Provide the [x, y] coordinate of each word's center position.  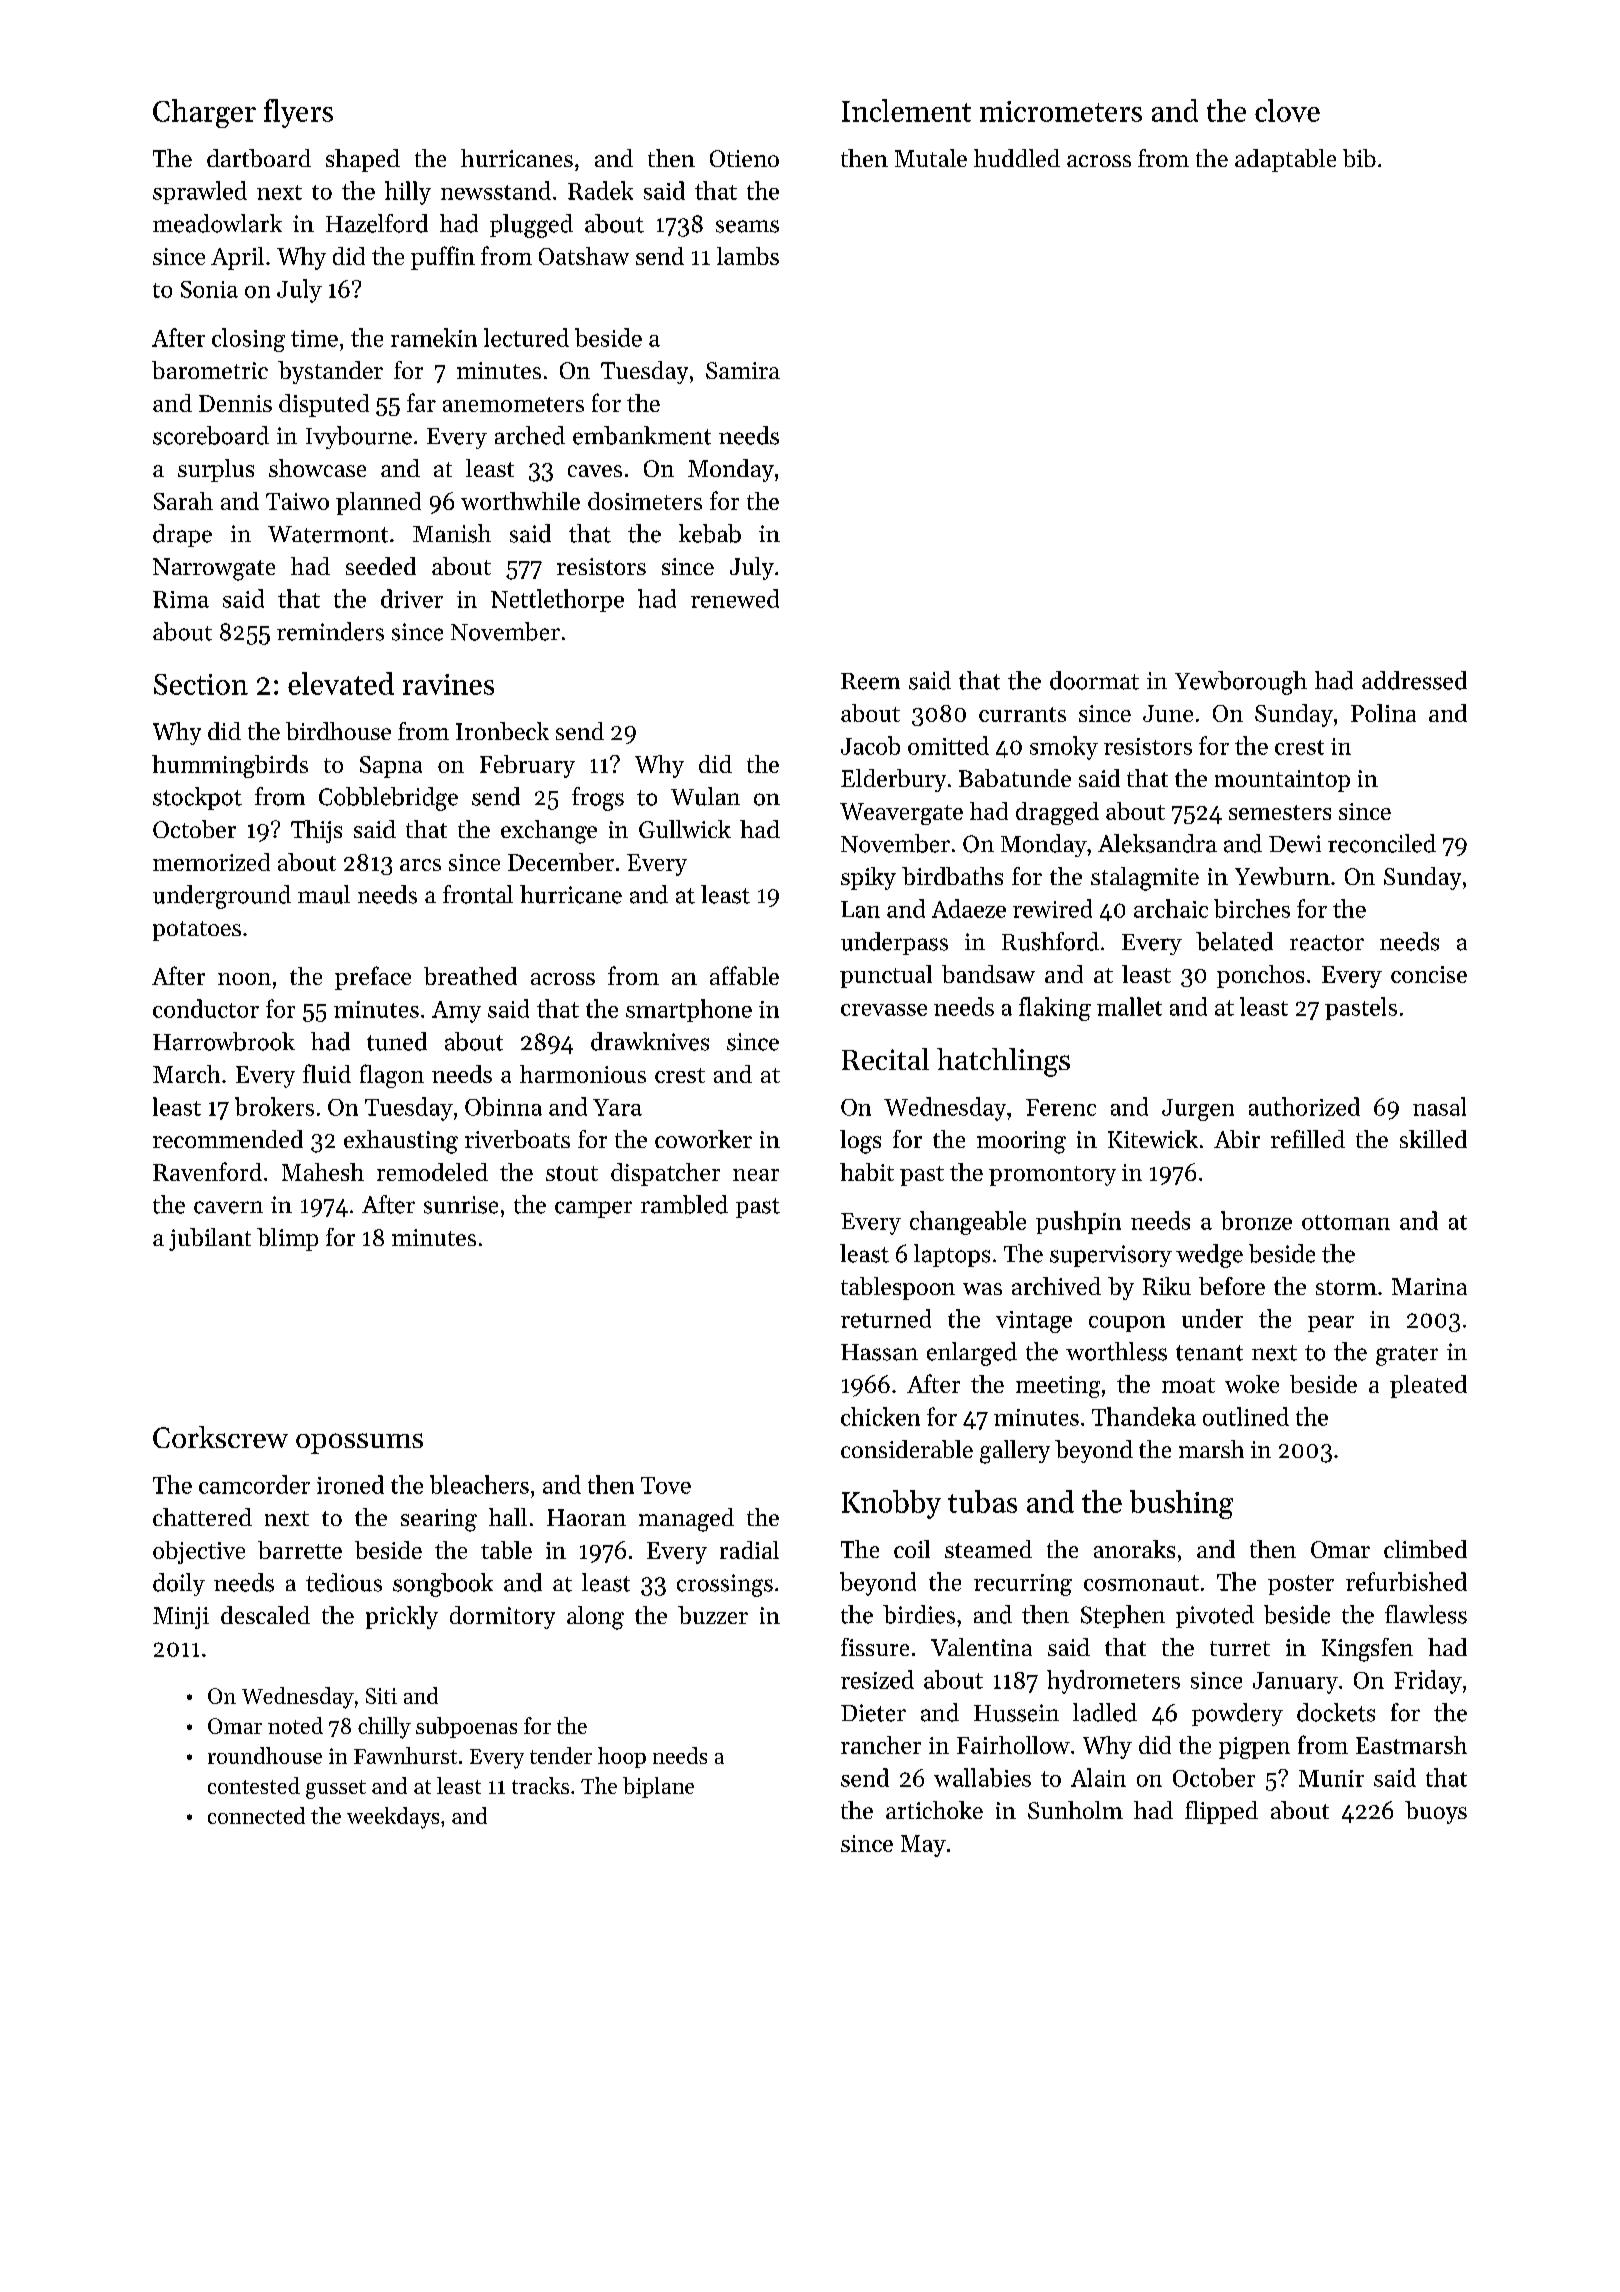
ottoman [1346, 1222]
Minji [181, 1618]
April [237, 258]
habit [867, 1172]
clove [1287, 110]
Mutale [931, 158]
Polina [1383, 713]
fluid [327, 1073]
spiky [868, 878]
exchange [549, 832]
